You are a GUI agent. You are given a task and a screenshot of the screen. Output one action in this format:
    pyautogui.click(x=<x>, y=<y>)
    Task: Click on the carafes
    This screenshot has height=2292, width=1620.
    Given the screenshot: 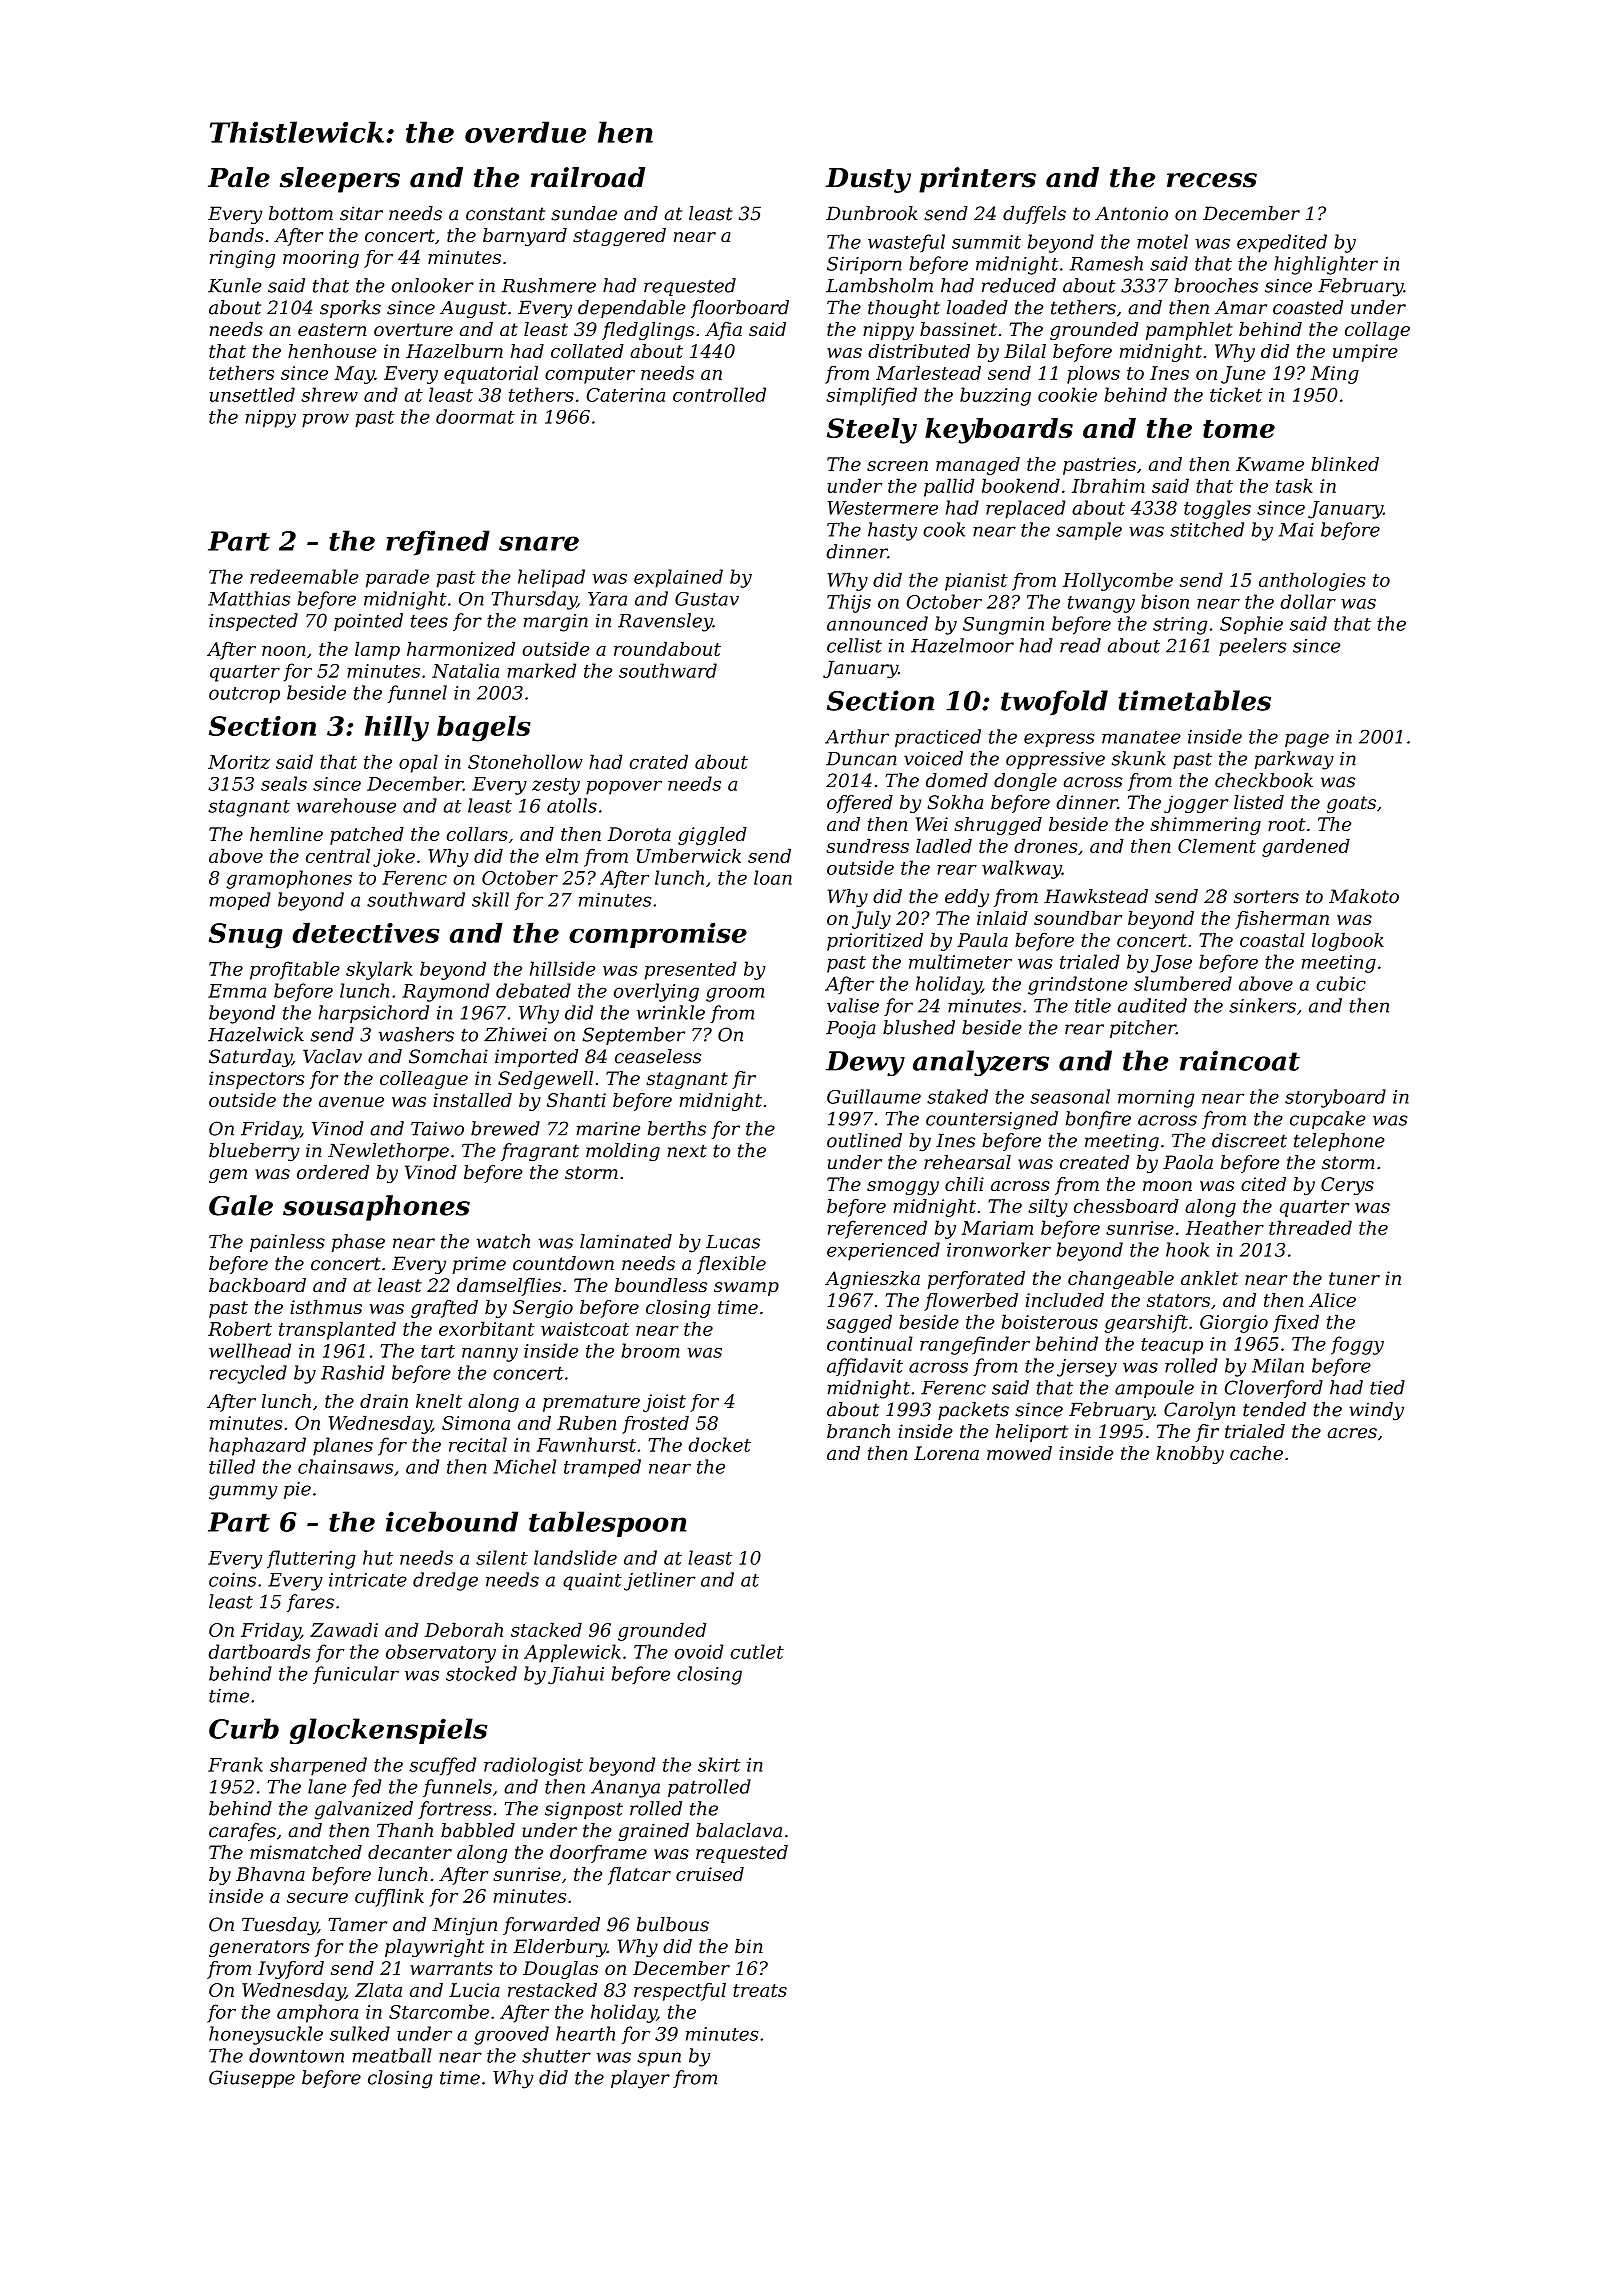 What is the action you would take?
    pyautogui.click(x=242, y=1832)
